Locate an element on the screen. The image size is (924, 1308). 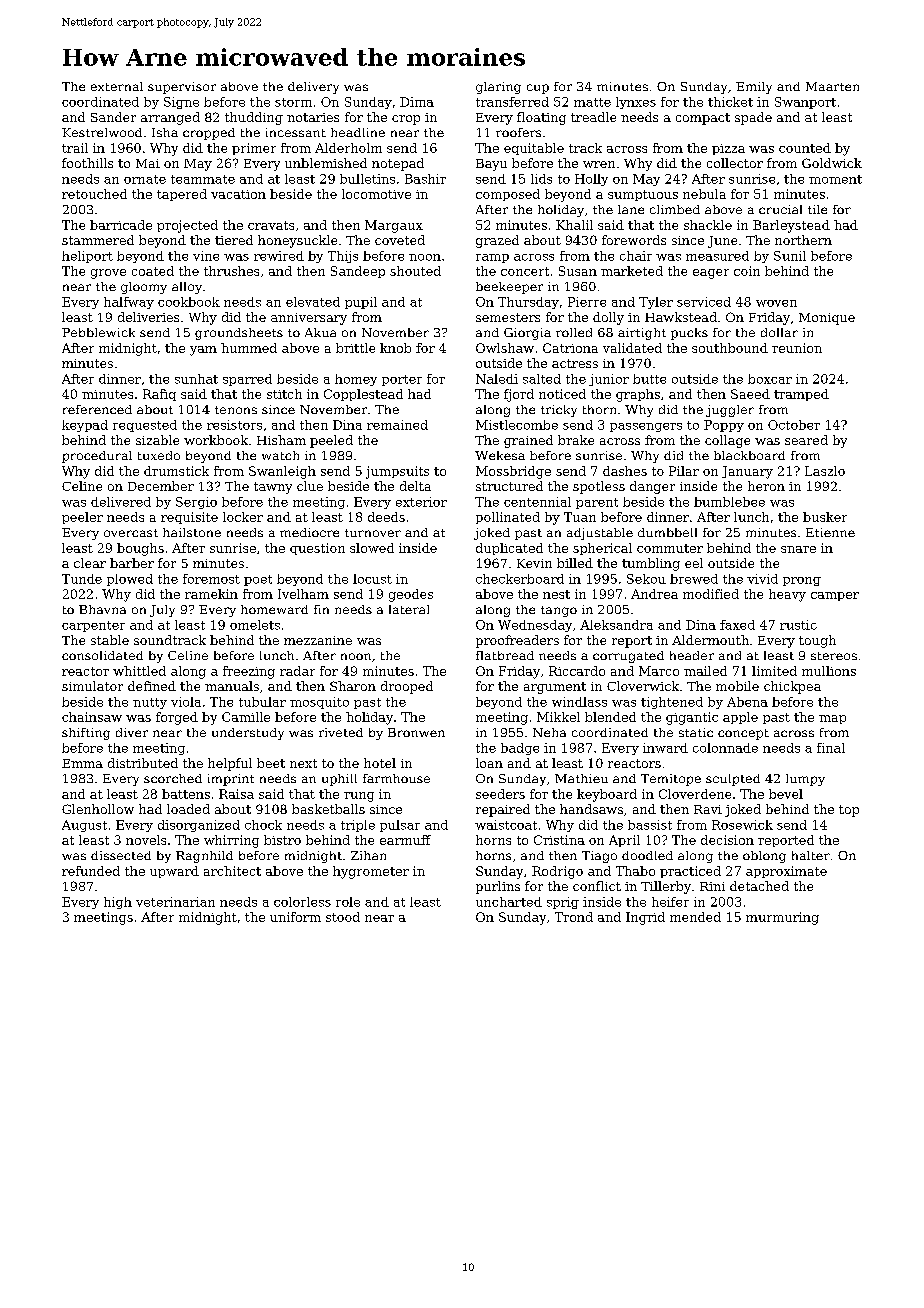
Trond is located at coordinates (574, 917).
